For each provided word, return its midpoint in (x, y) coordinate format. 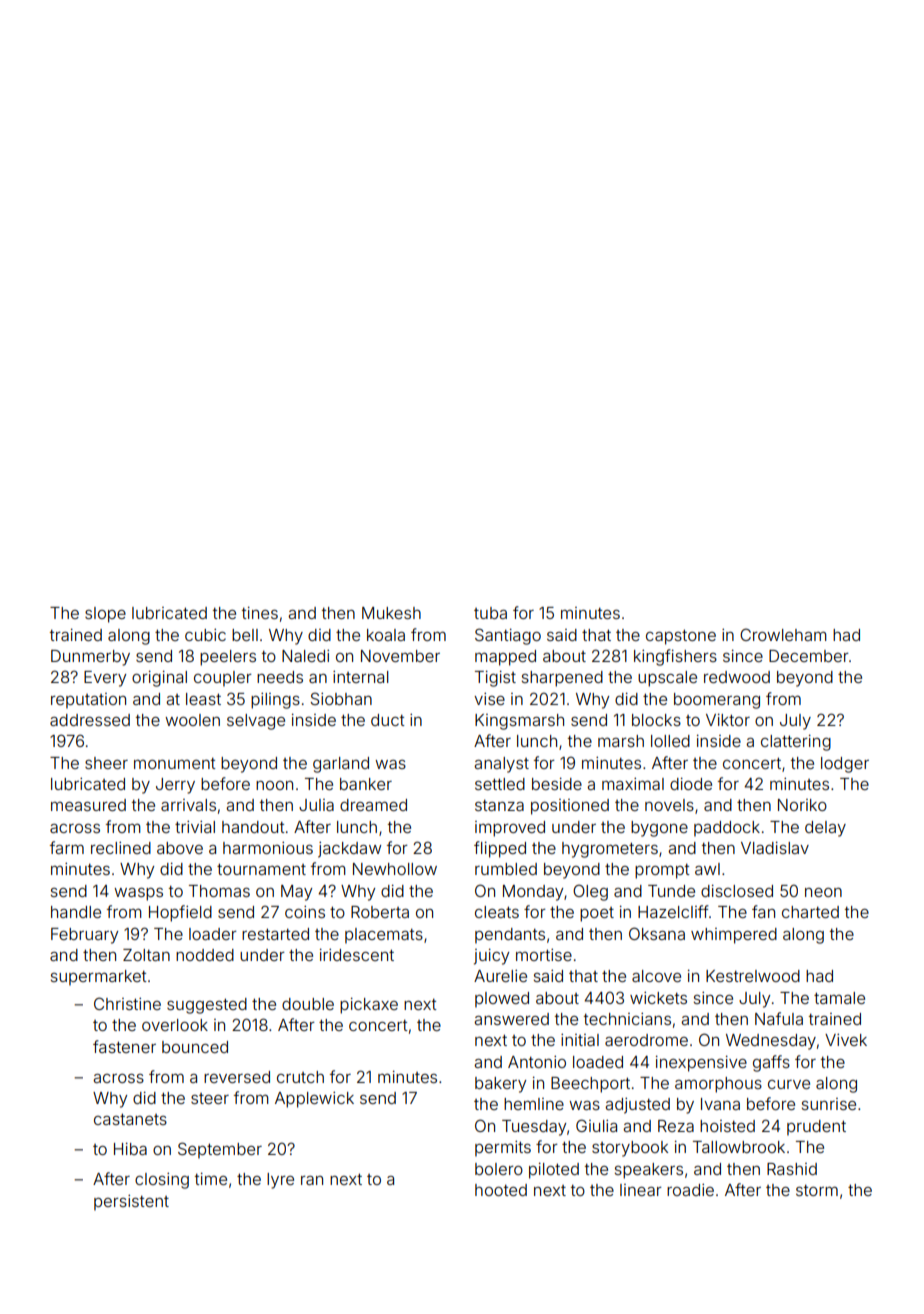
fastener (124, 1046)
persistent (131, 1203)
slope (105, 615)
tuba (490, 613)
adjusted (637, 1106)
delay (825, 829)
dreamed (373, 805)
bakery (500, 1085)
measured (88, 805)
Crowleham (783, 634)
